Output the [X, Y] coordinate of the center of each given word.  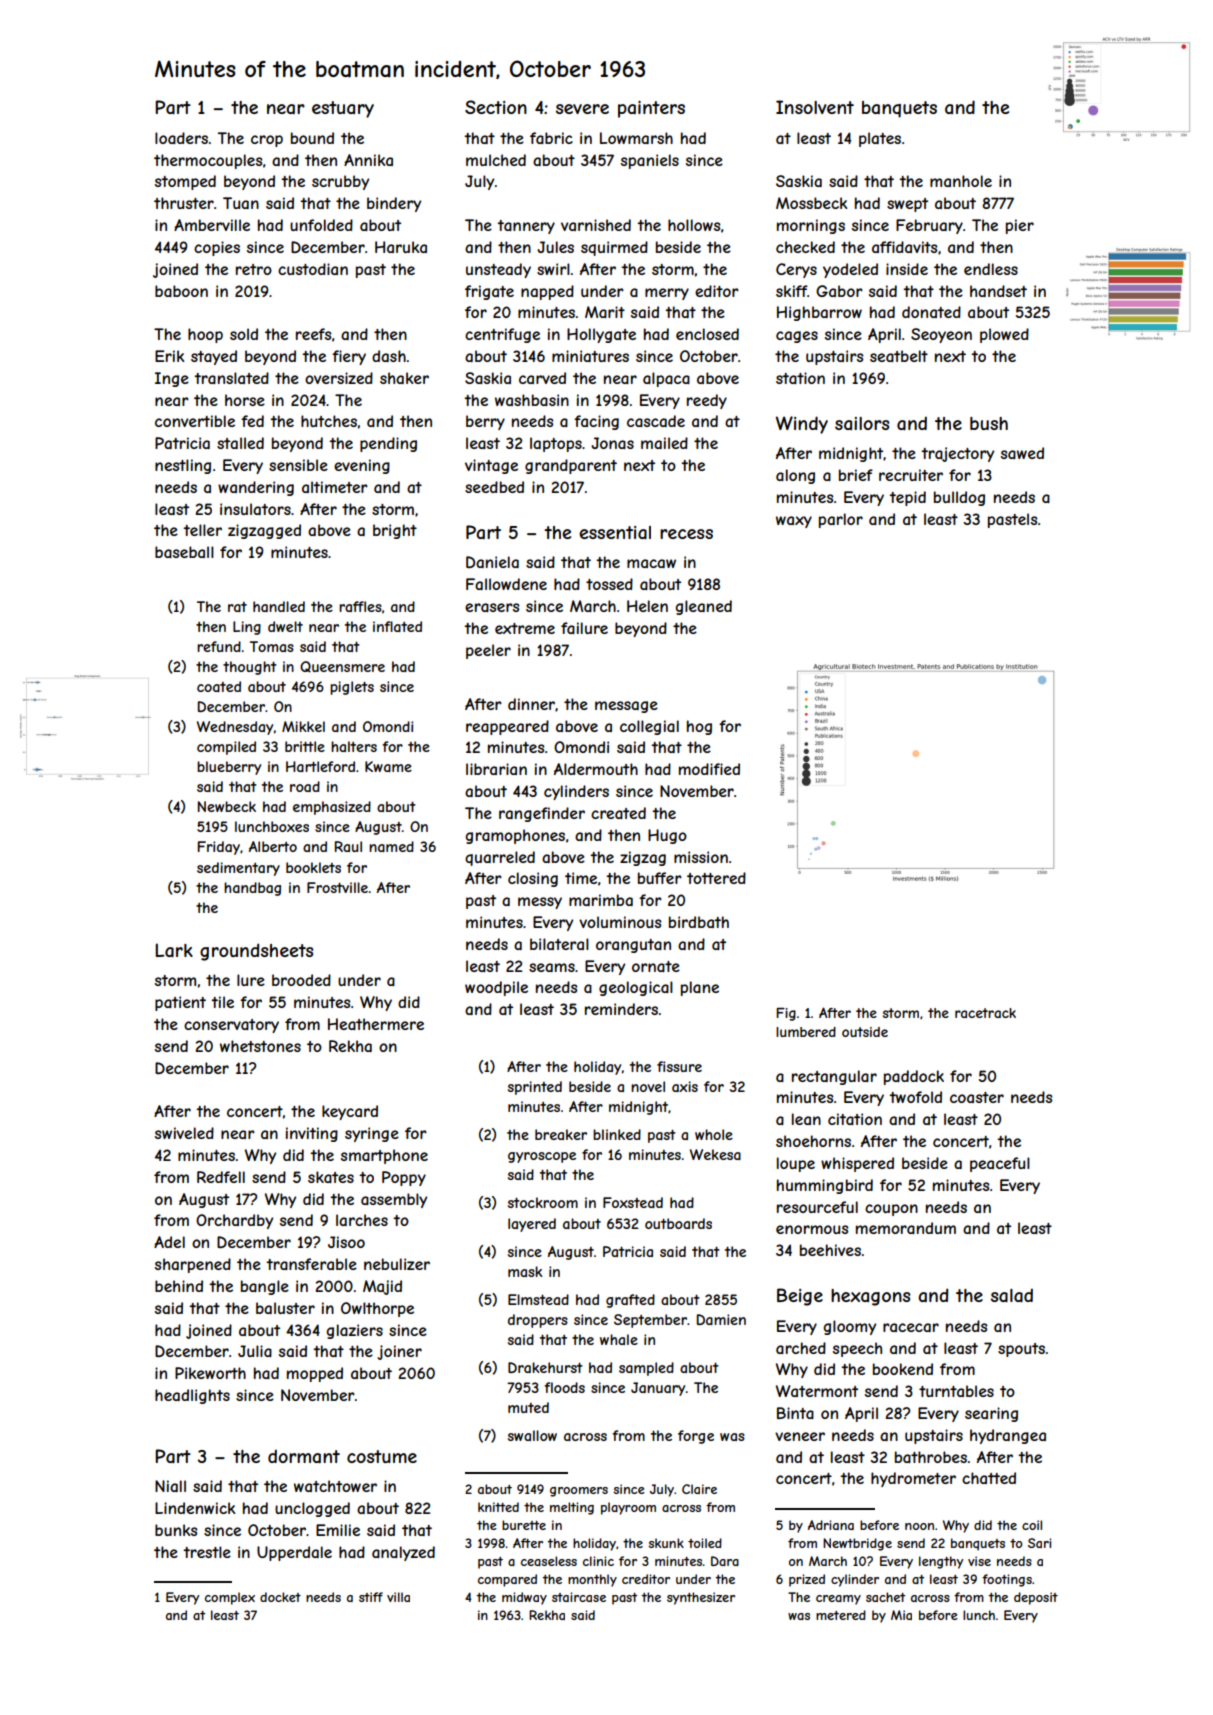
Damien [721, 1319]
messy [540, 903]
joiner [399, 1352]
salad [1012, 1295]
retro [254, 269]
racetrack [985, 1013]
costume [382, 1456]
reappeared [507, 727]
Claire [699, 1489]
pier [1020, 226]
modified [709, 769]
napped [547, 292]
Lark [174, 950]
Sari [1039, 1543]
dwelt [285, 626]
